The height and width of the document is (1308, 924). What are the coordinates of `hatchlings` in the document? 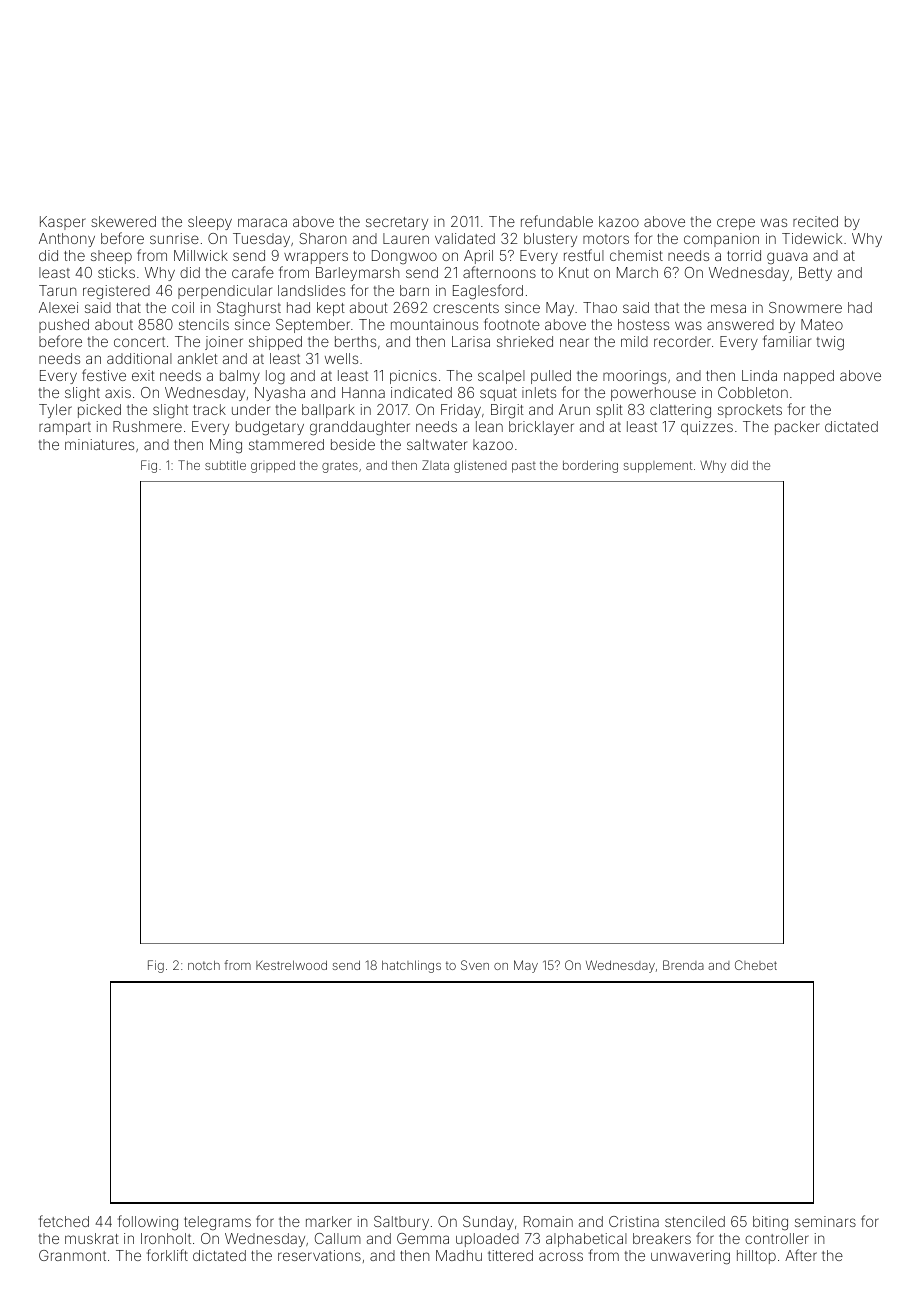 It's located at (411, 966).
